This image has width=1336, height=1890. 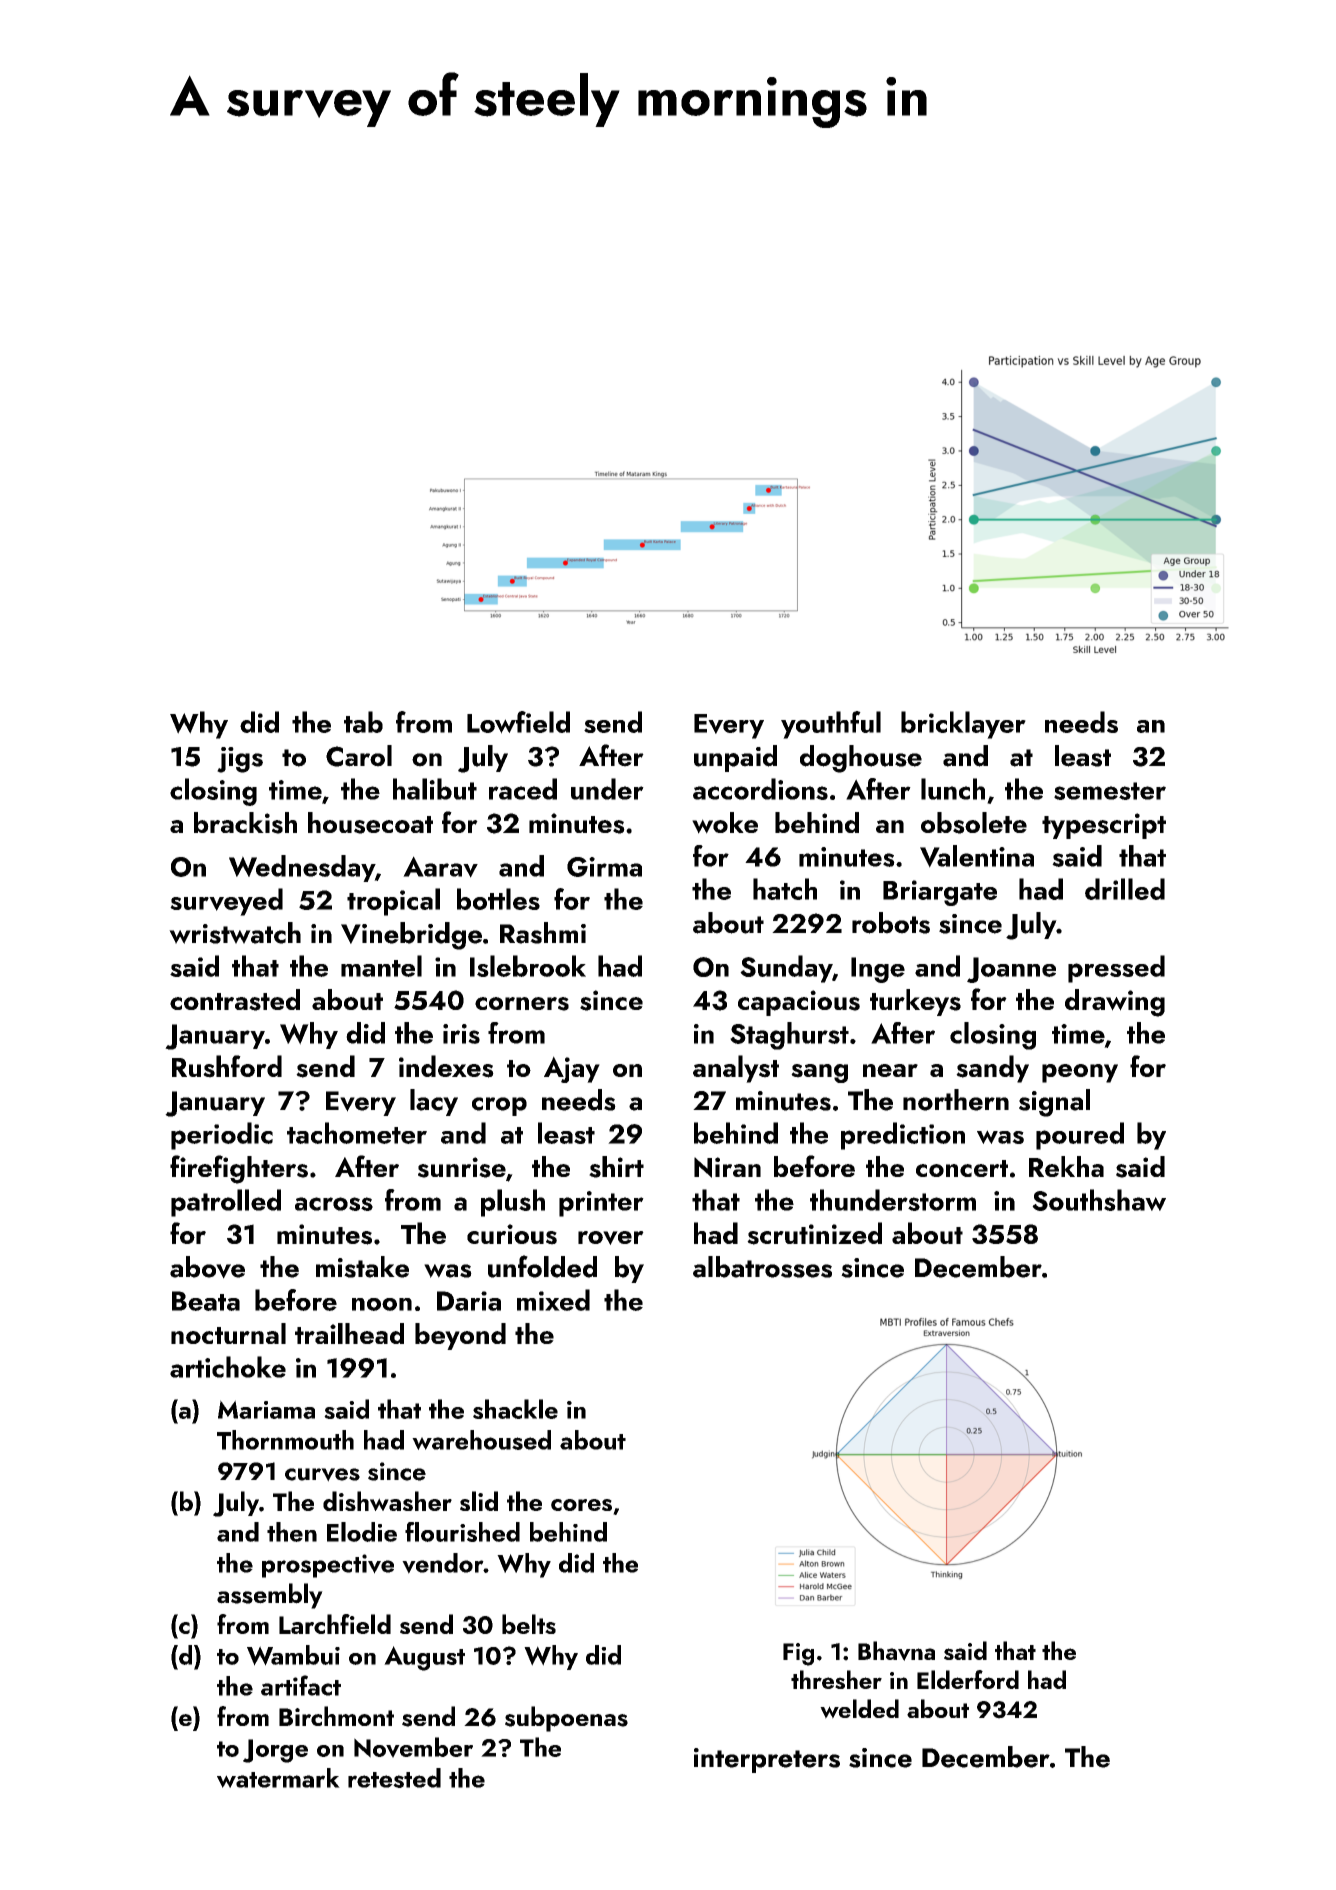 I want to click on tropical, so click(x=393, y=902).
